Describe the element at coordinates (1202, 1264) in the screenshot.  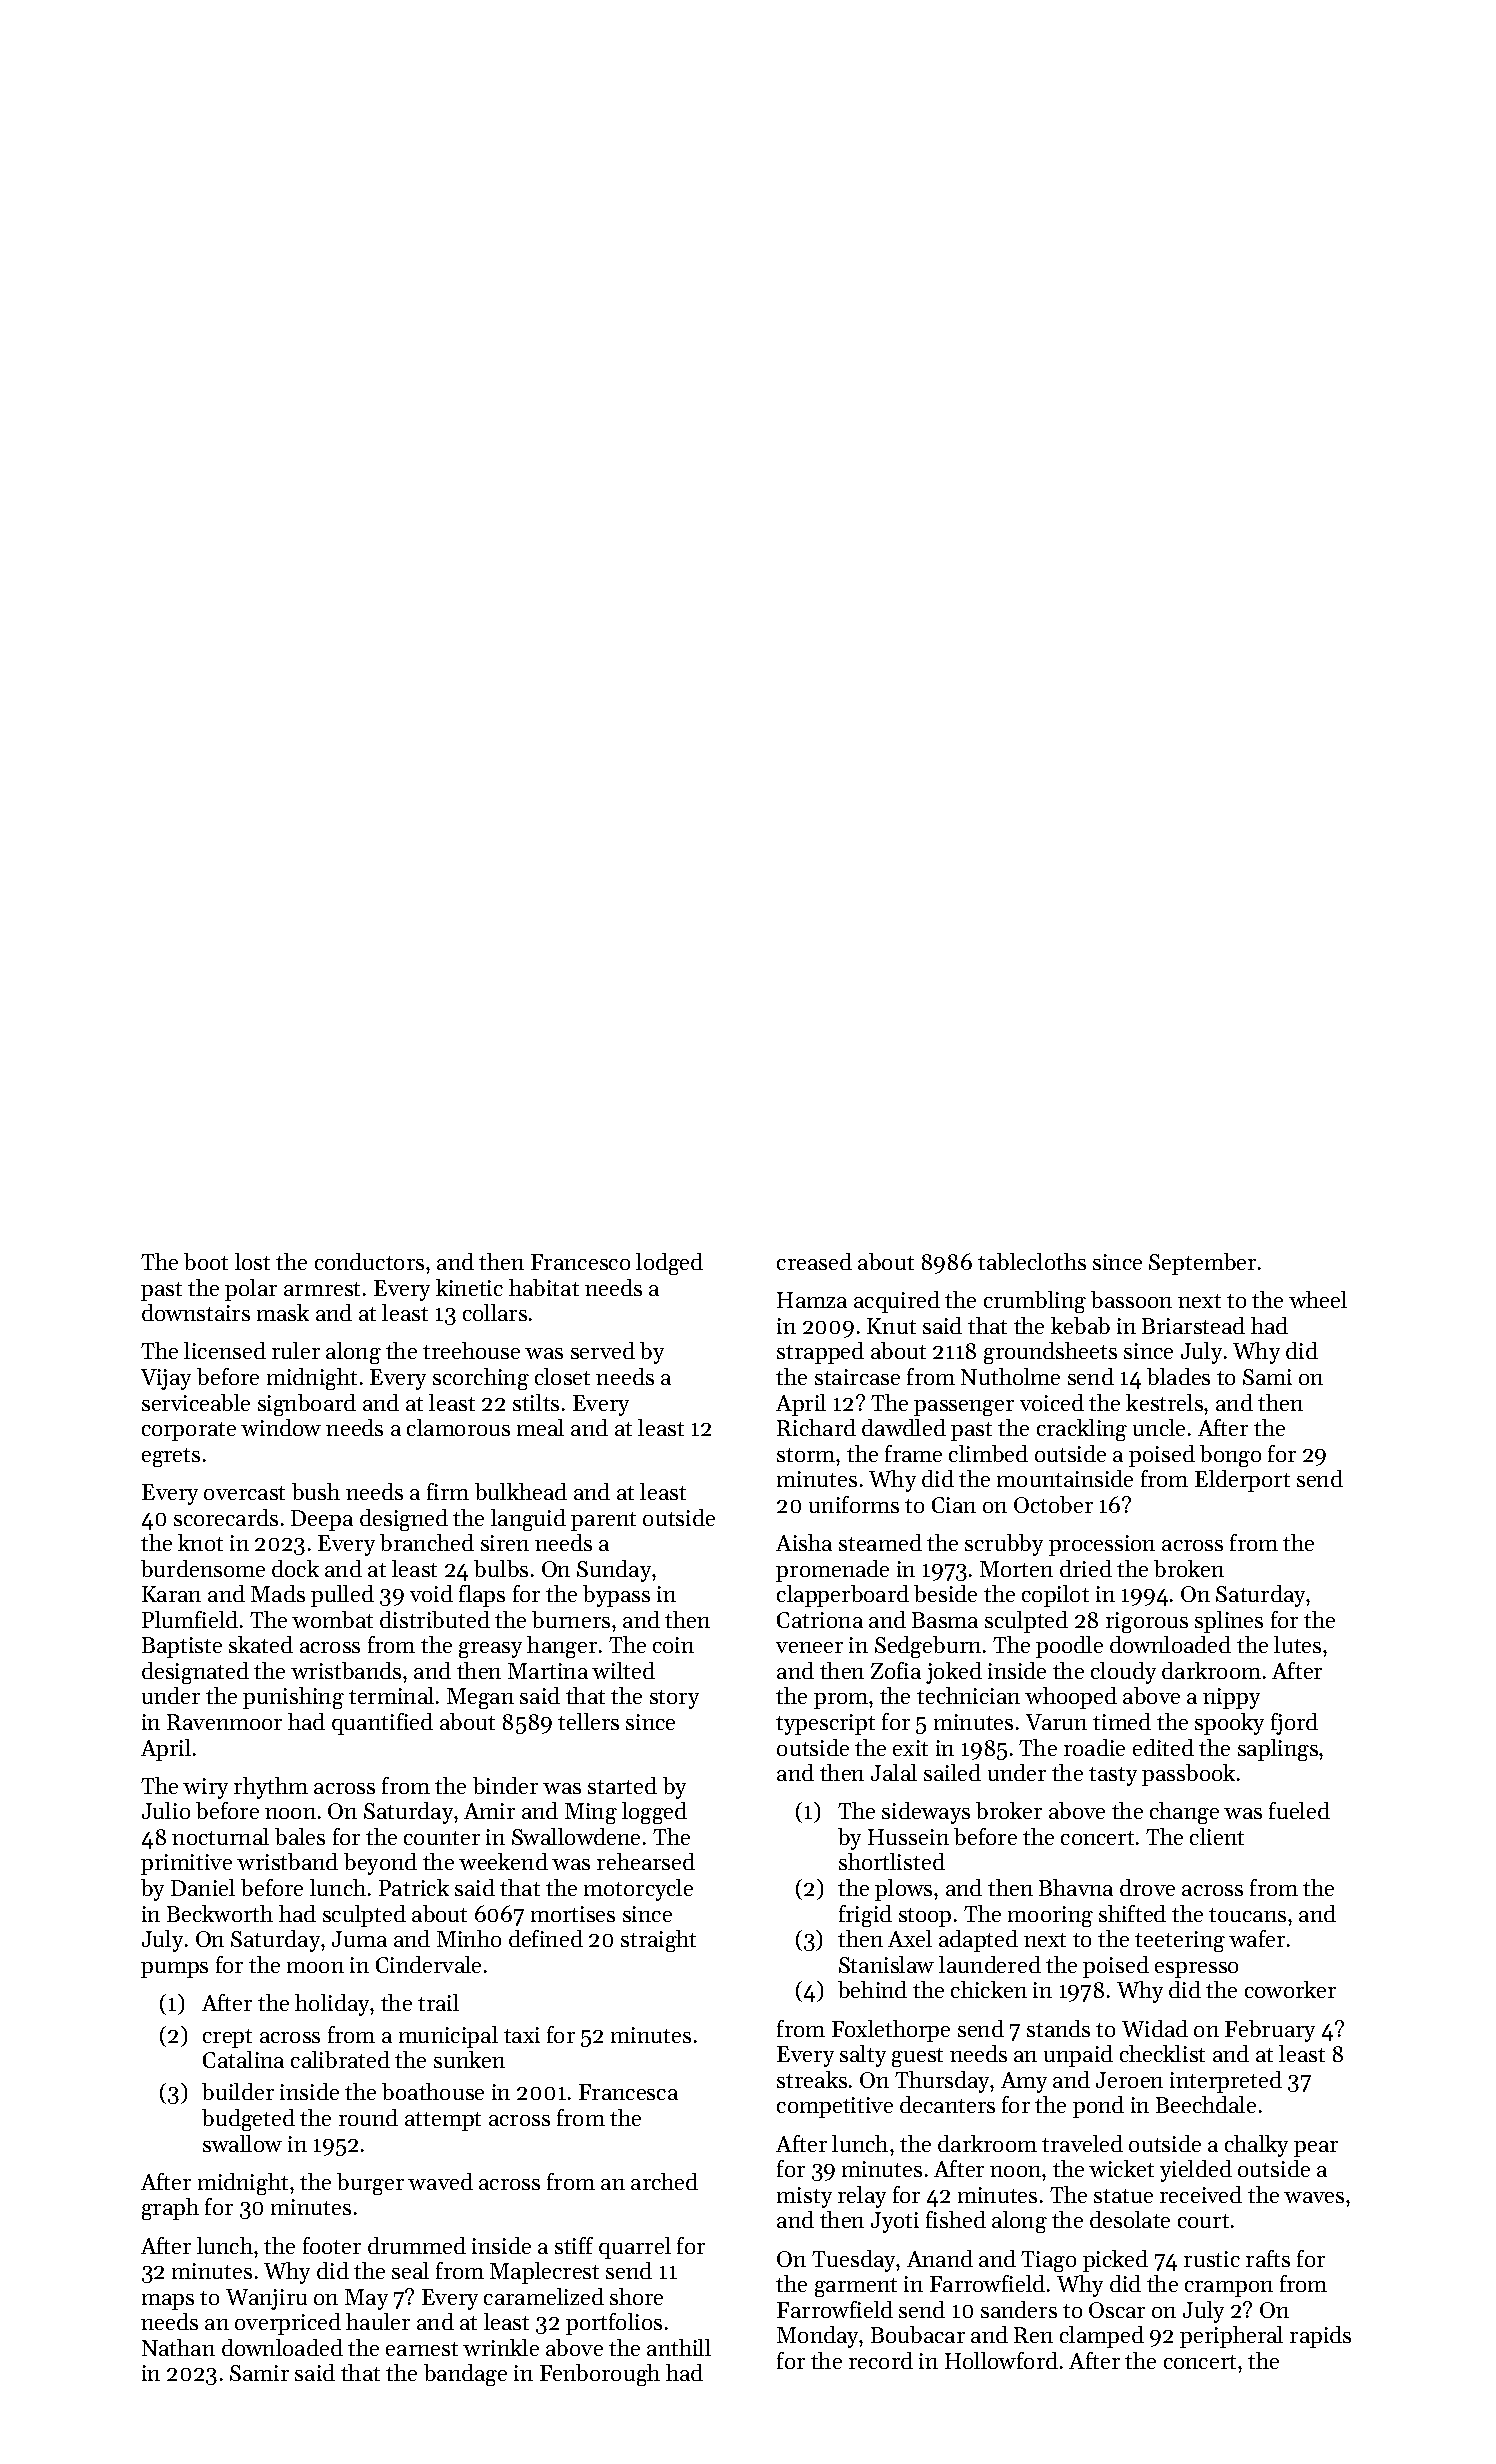
I see `September` at that location.
